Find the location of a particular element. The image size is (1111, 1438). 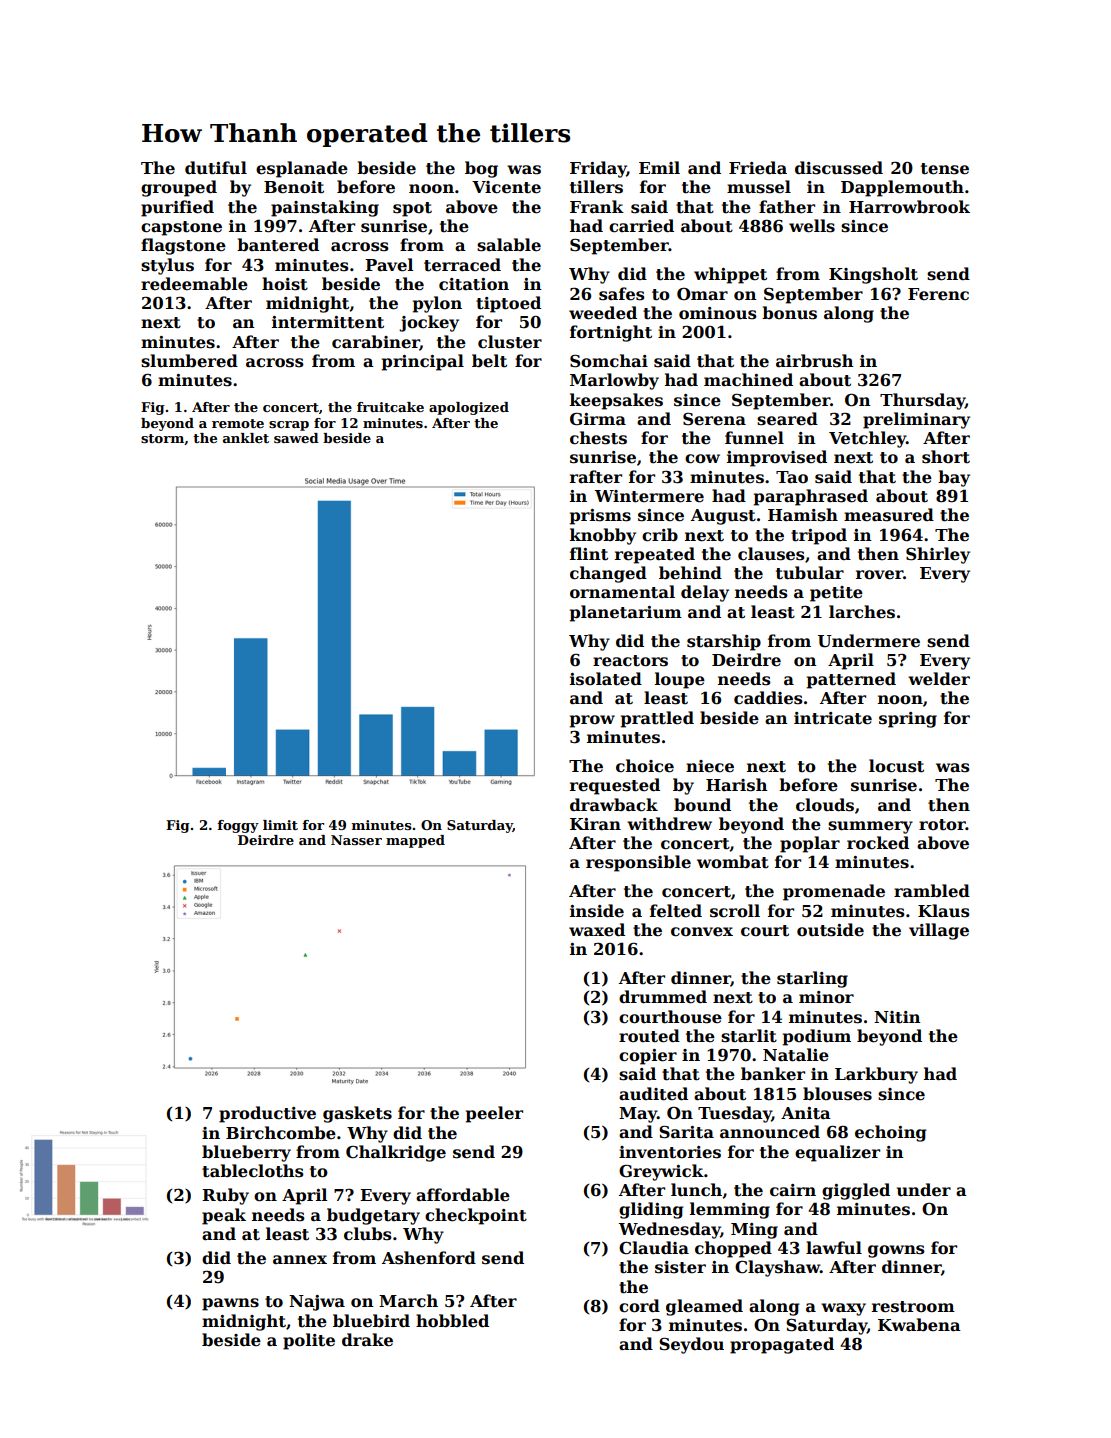

foggy is located at coordinates (238, 826).
